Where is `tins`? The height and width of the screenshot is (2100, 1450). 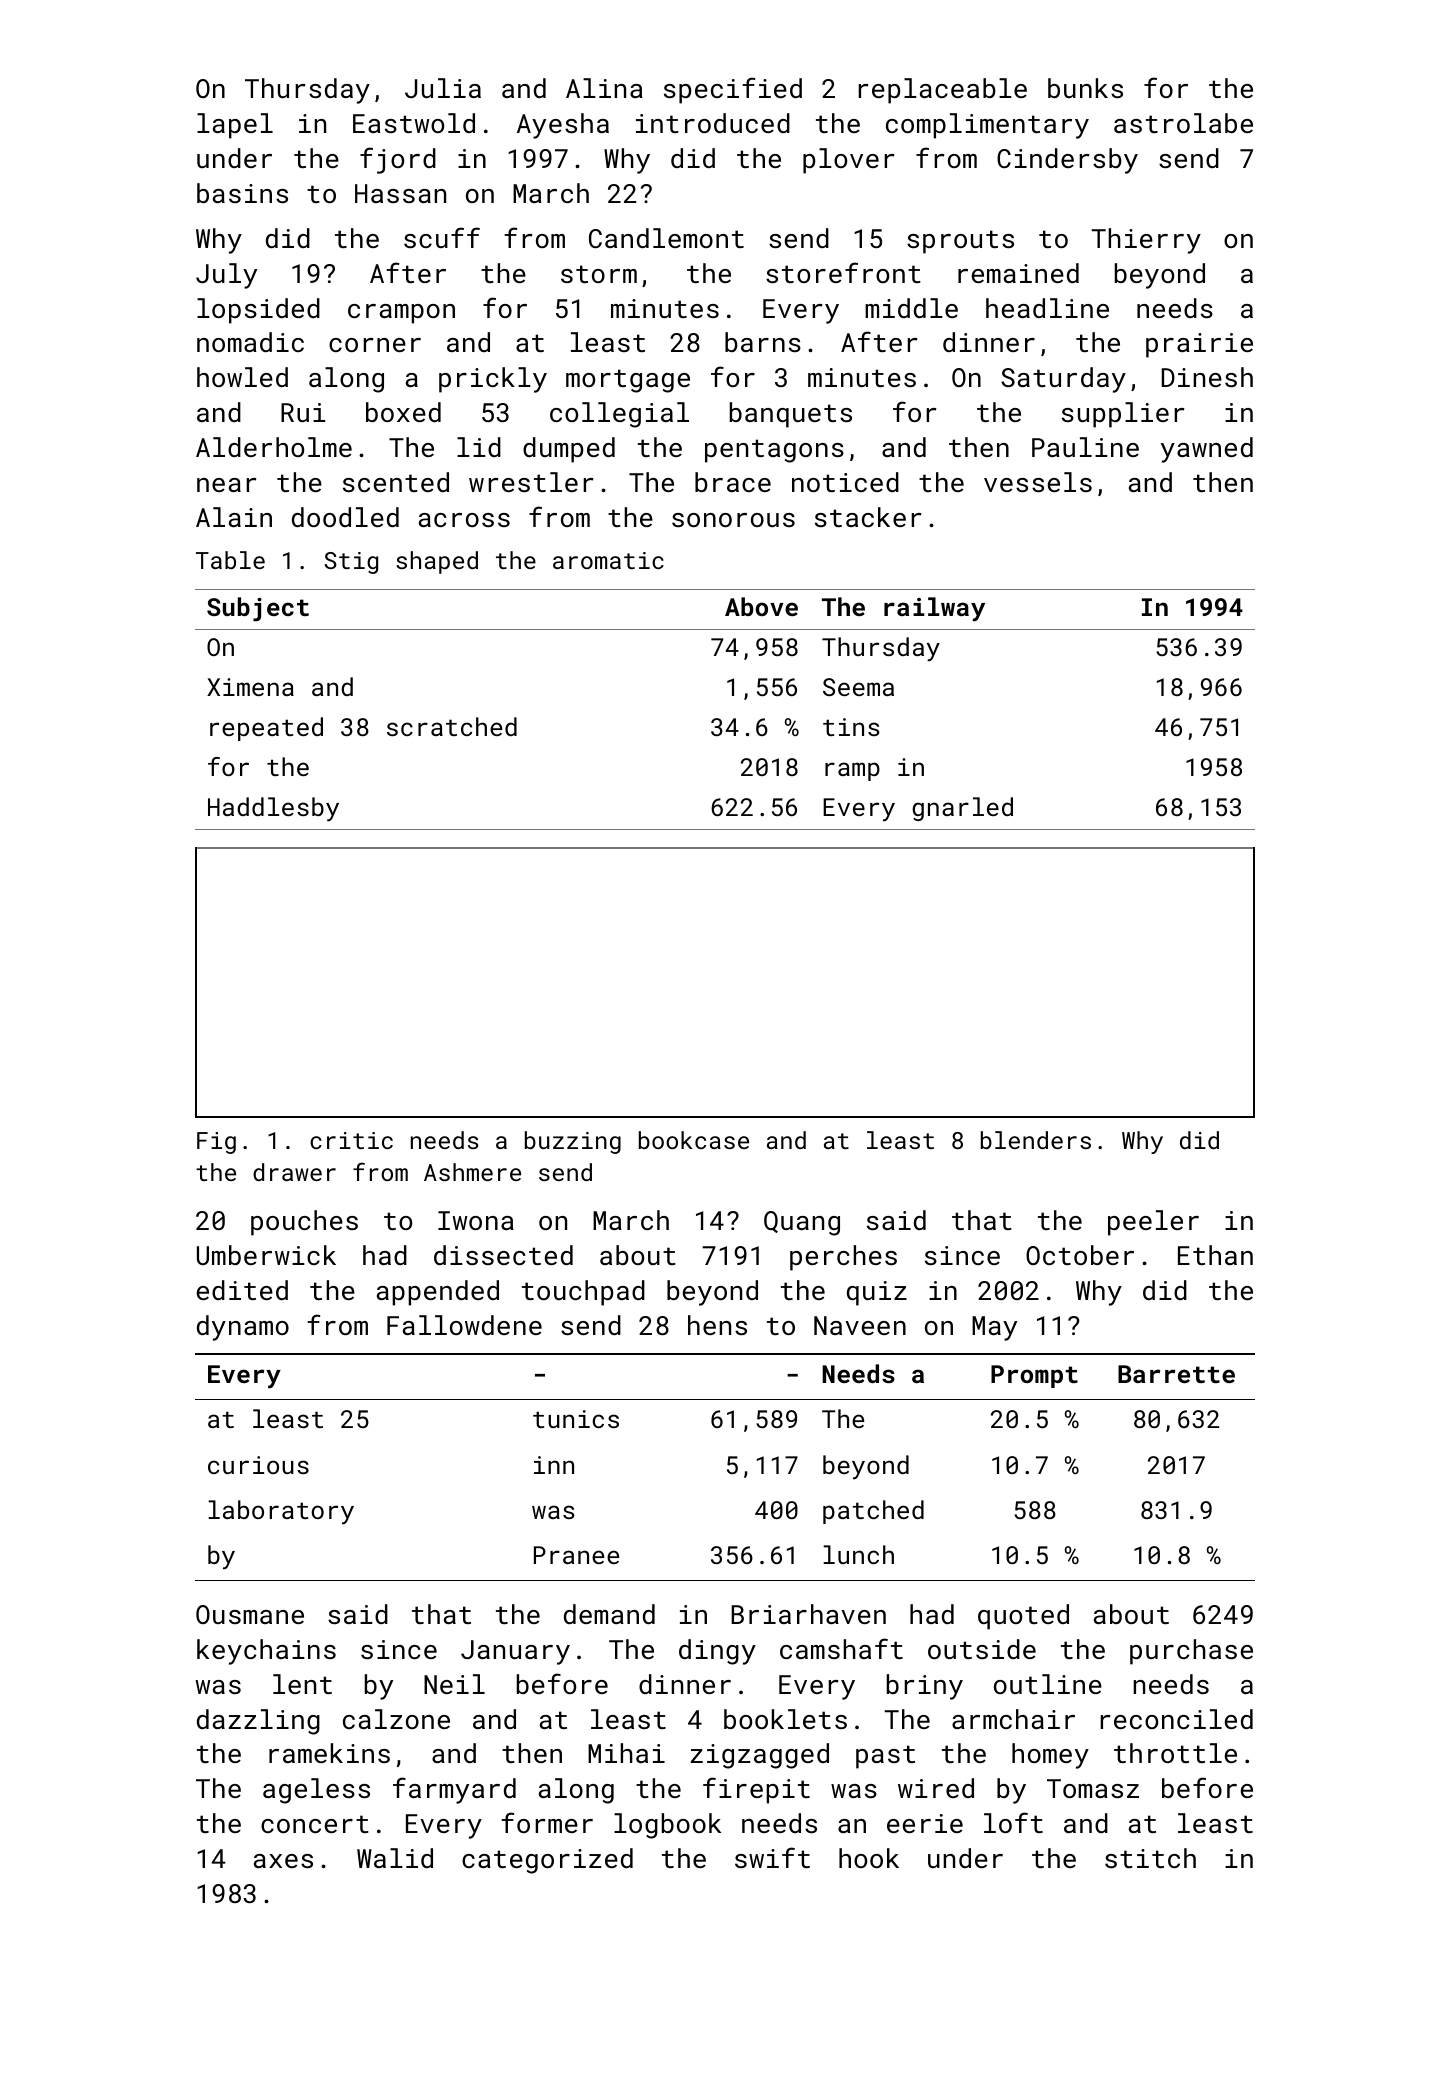 tins is located at coordinates (851, 727).
